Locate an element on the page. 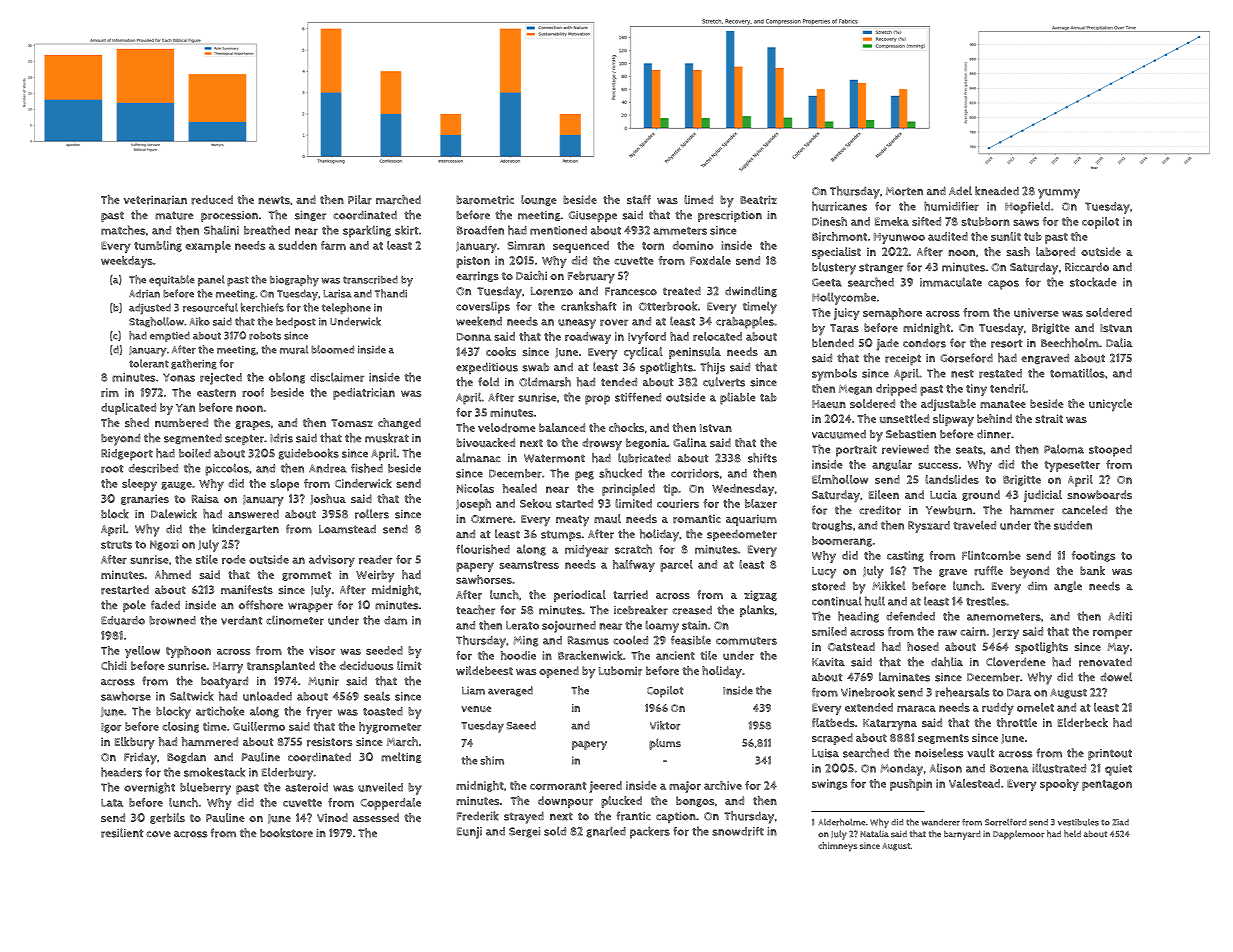 Image resolution: width=1233 pixels, height=952 pixels. Frederik is located at coordinates (478, 816).
